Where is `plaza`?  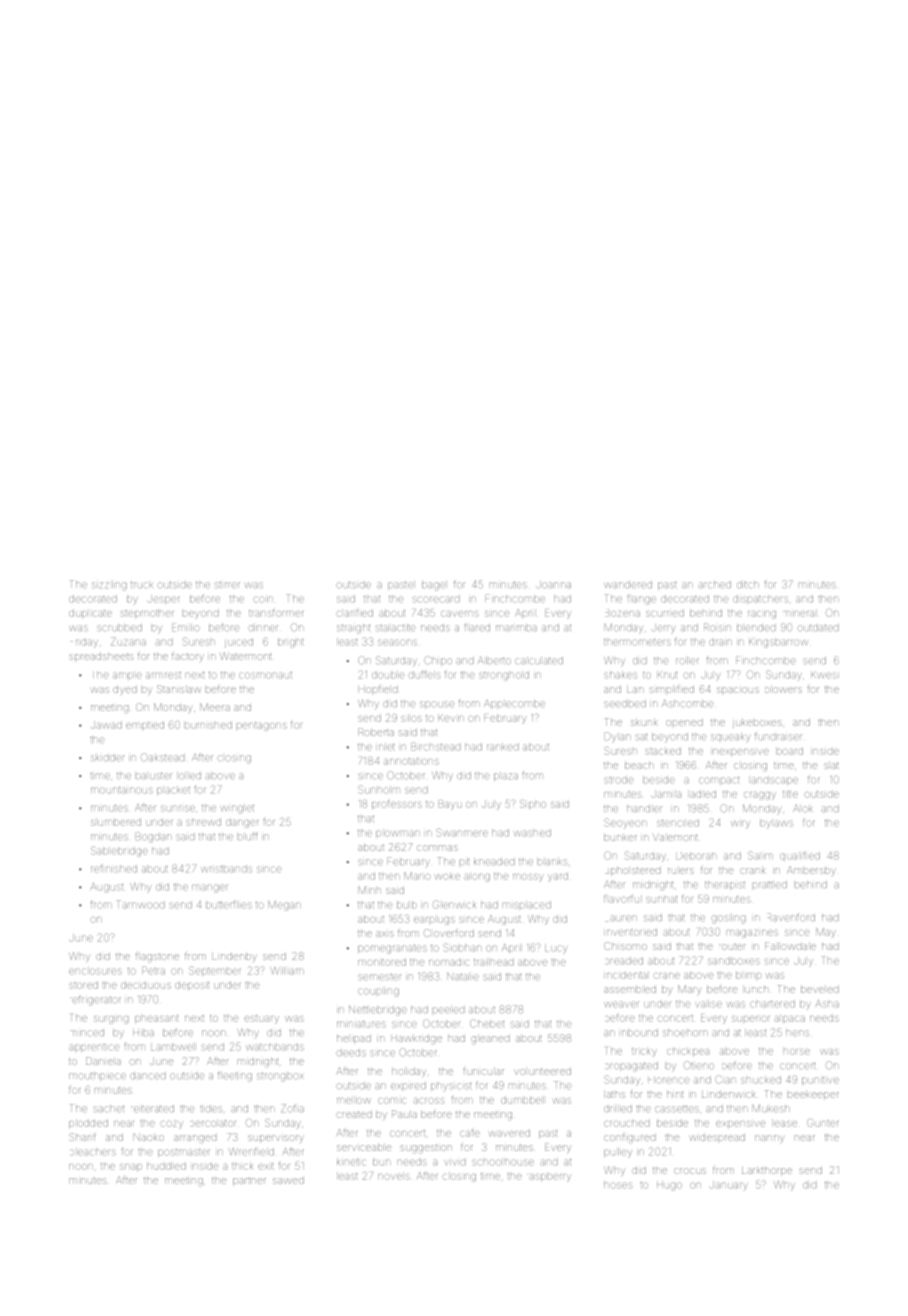 plaza is located at coordinates (506, 776).
